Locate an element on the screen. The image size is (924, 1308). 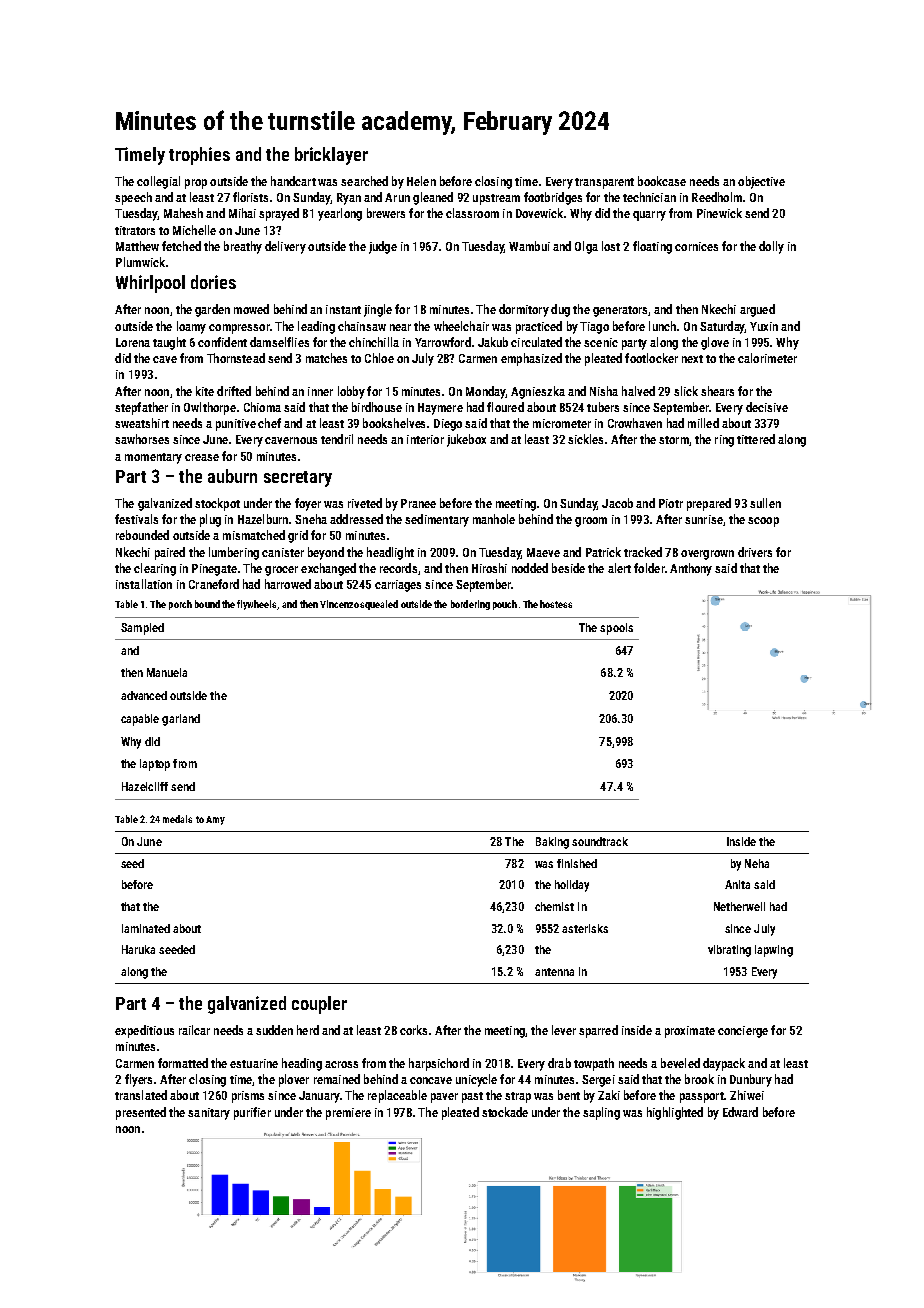
argued is located at coordinates (757, 310).
